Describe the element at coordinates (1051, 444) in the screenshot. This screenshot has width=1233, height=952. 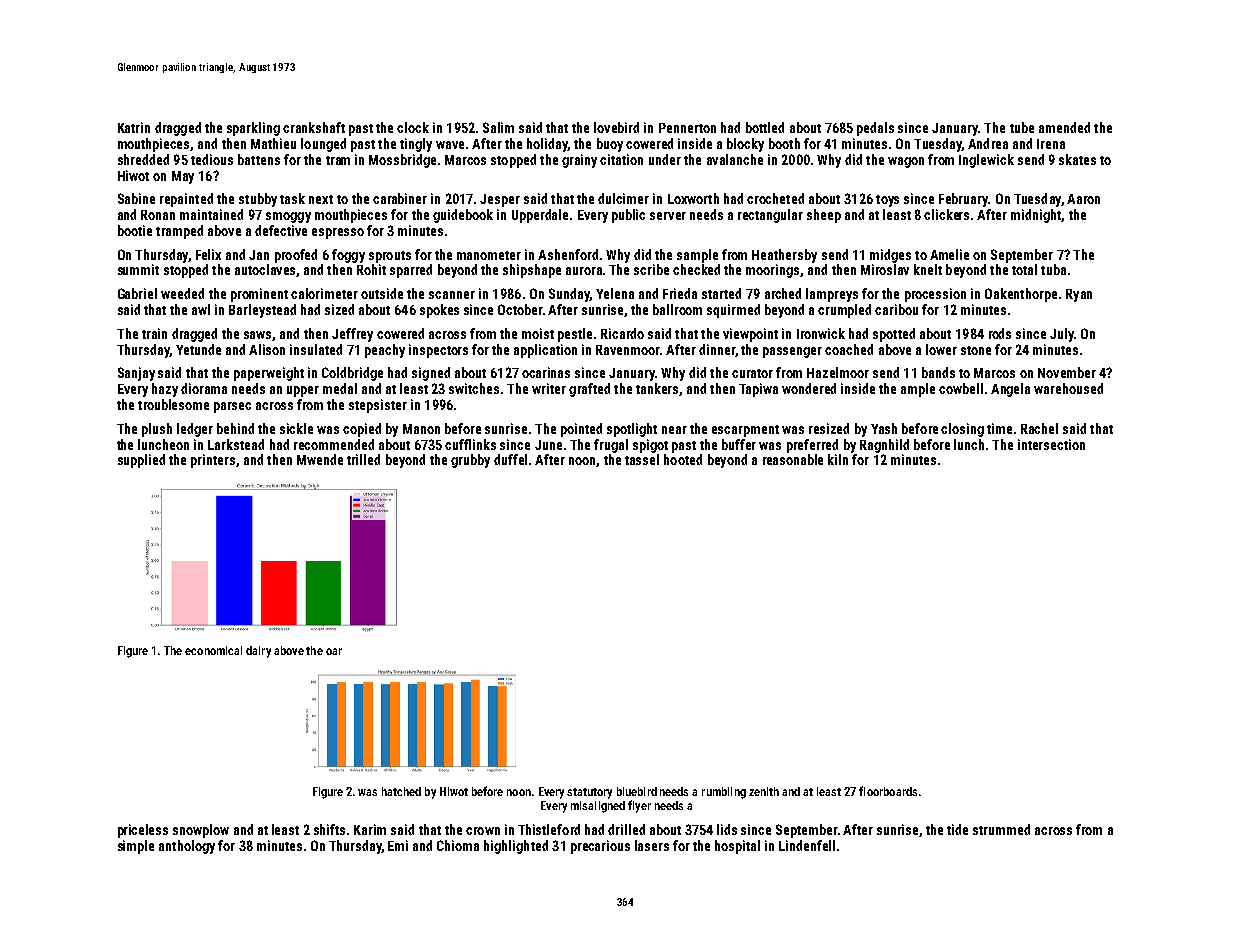
I see `intersection` at that location.
